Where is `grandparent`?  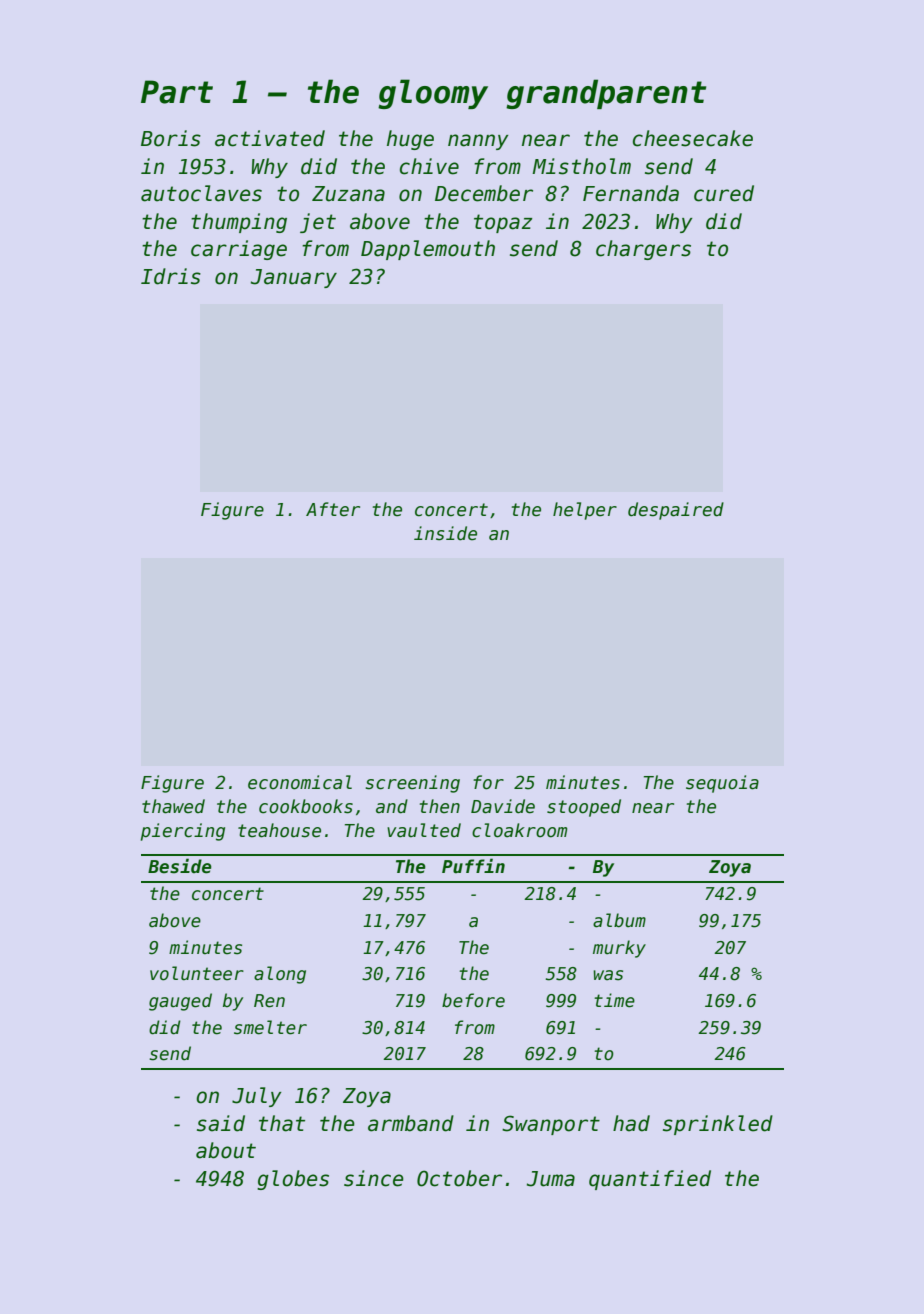
grandparent is located at coordinates (606, 94).
